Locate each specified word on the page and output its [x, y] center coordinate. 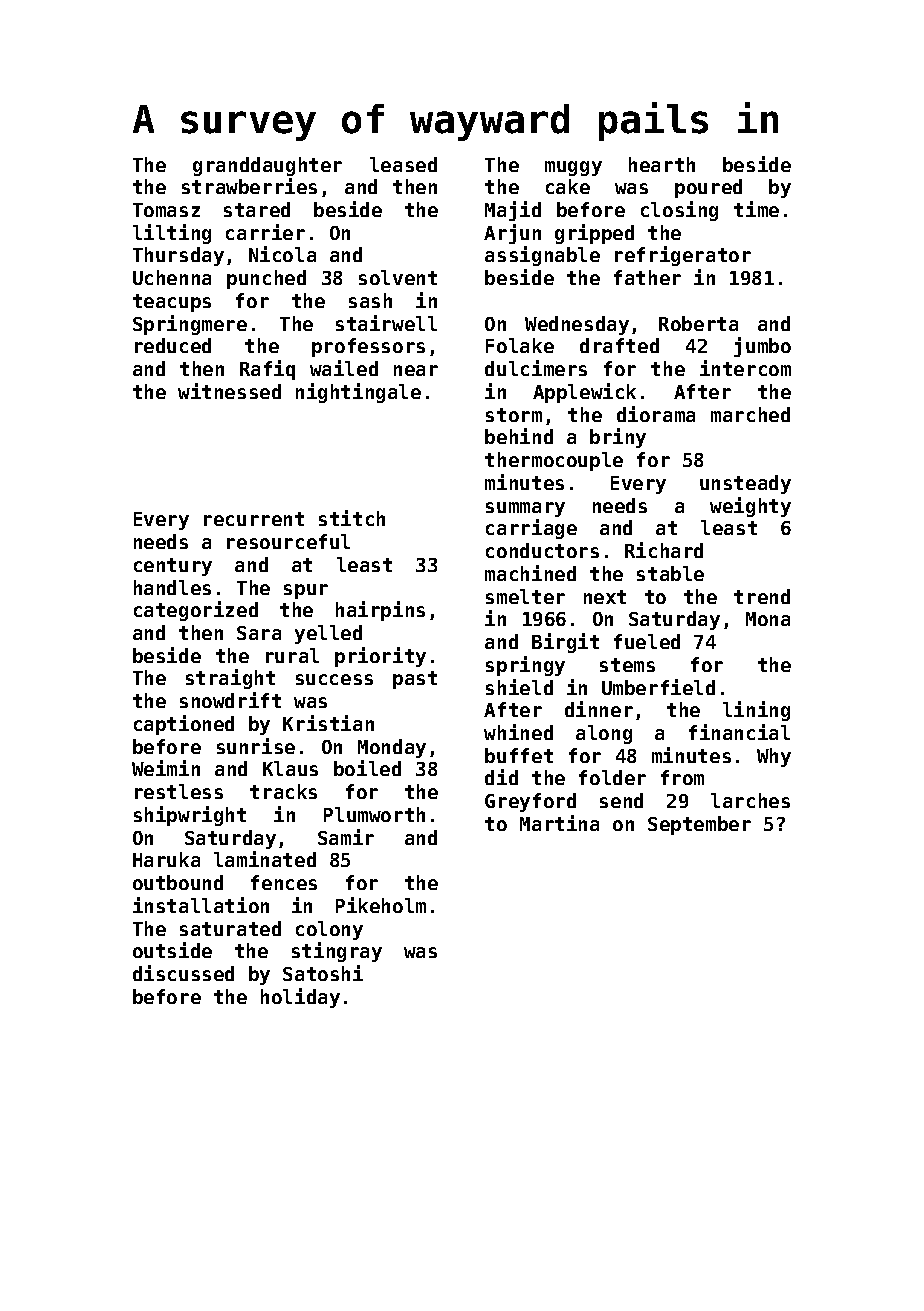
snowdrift [230, 700]
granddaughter [267, 166]
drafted [619, 345]
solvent [398, 277]
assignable [542, 256]
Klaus [290, 768]
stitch [352, 518]
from [682, 777]
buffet [519, 755]
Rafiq [267, 370]
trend [762, 596]
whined [518, 732]
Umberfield [658, 687]
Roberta [698, 323]
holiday [300, 998]
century [173, 567]
